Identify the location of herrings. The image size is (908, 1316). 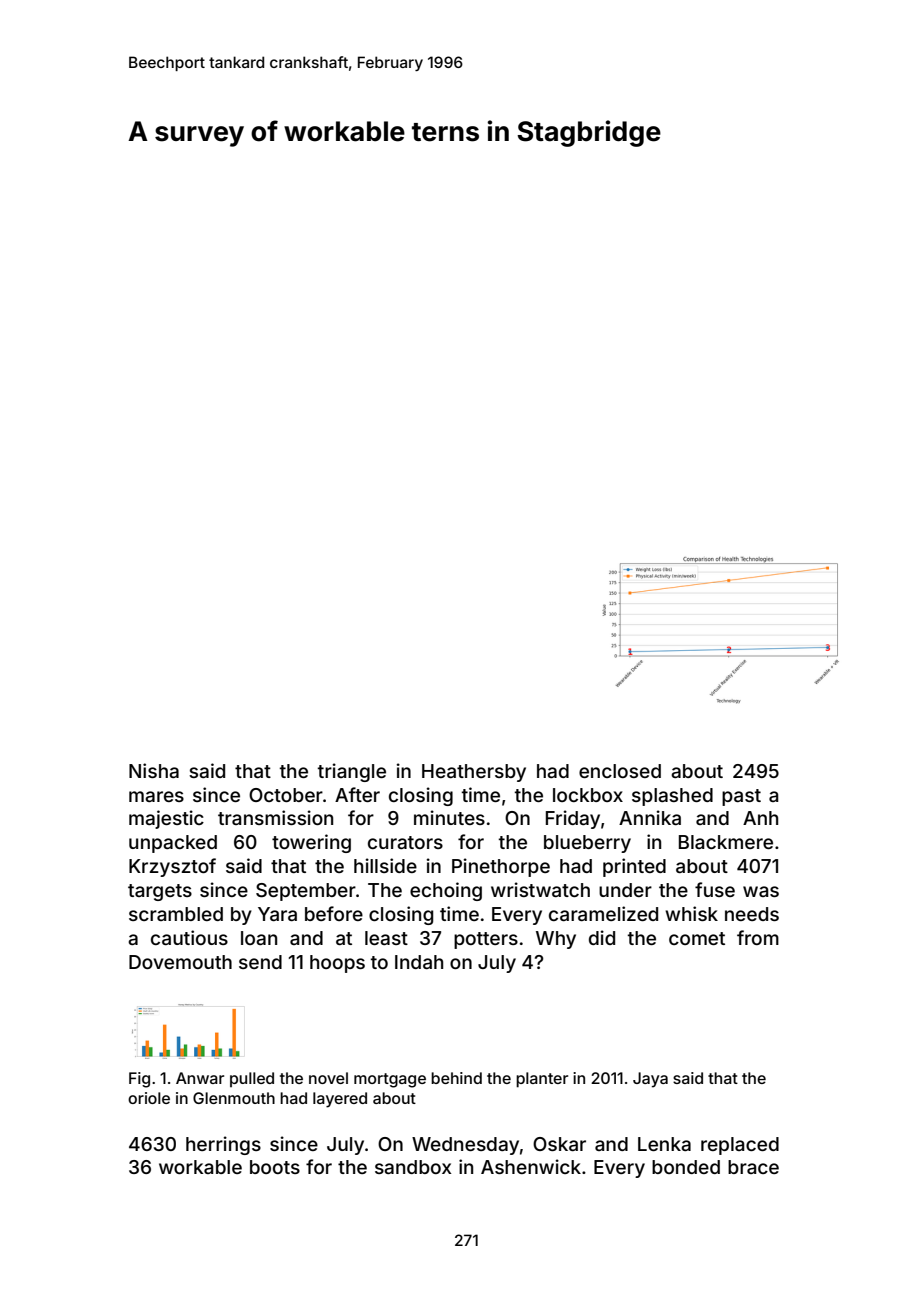
(223, 1145).
